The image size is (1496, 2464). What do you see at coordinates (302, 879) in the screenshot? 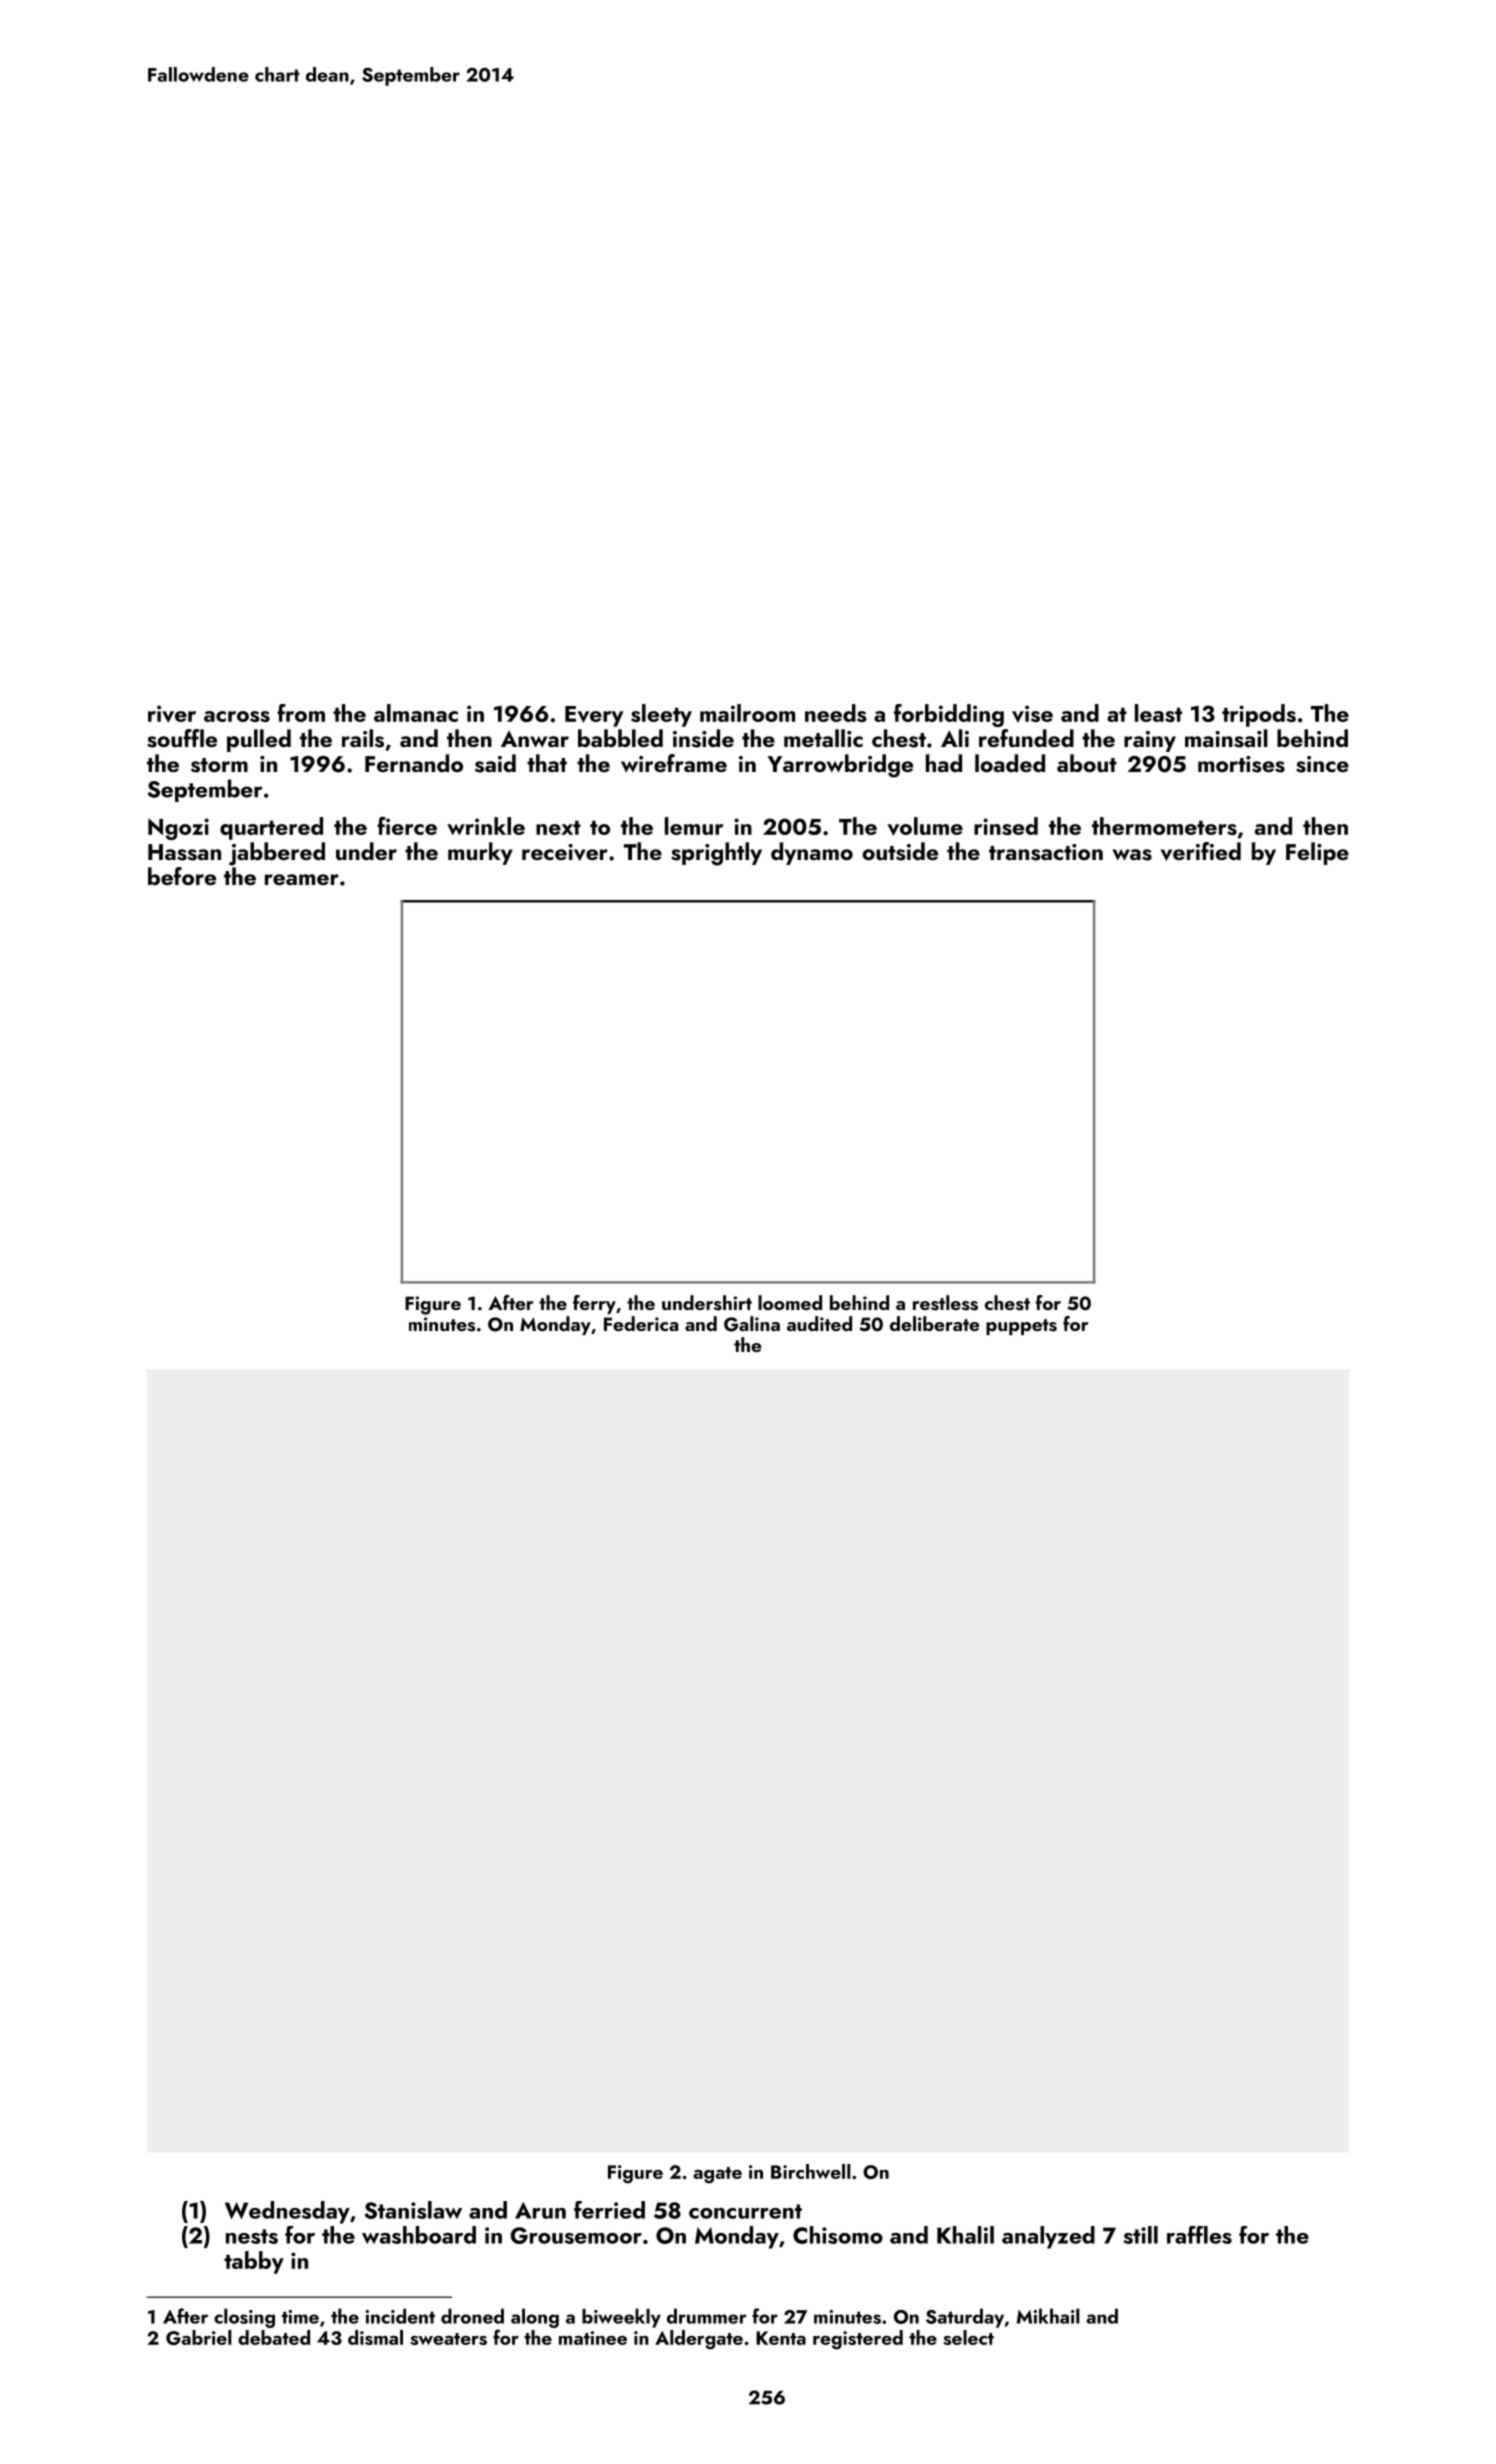
I see `reamer` at bounding box center [302, 879].
